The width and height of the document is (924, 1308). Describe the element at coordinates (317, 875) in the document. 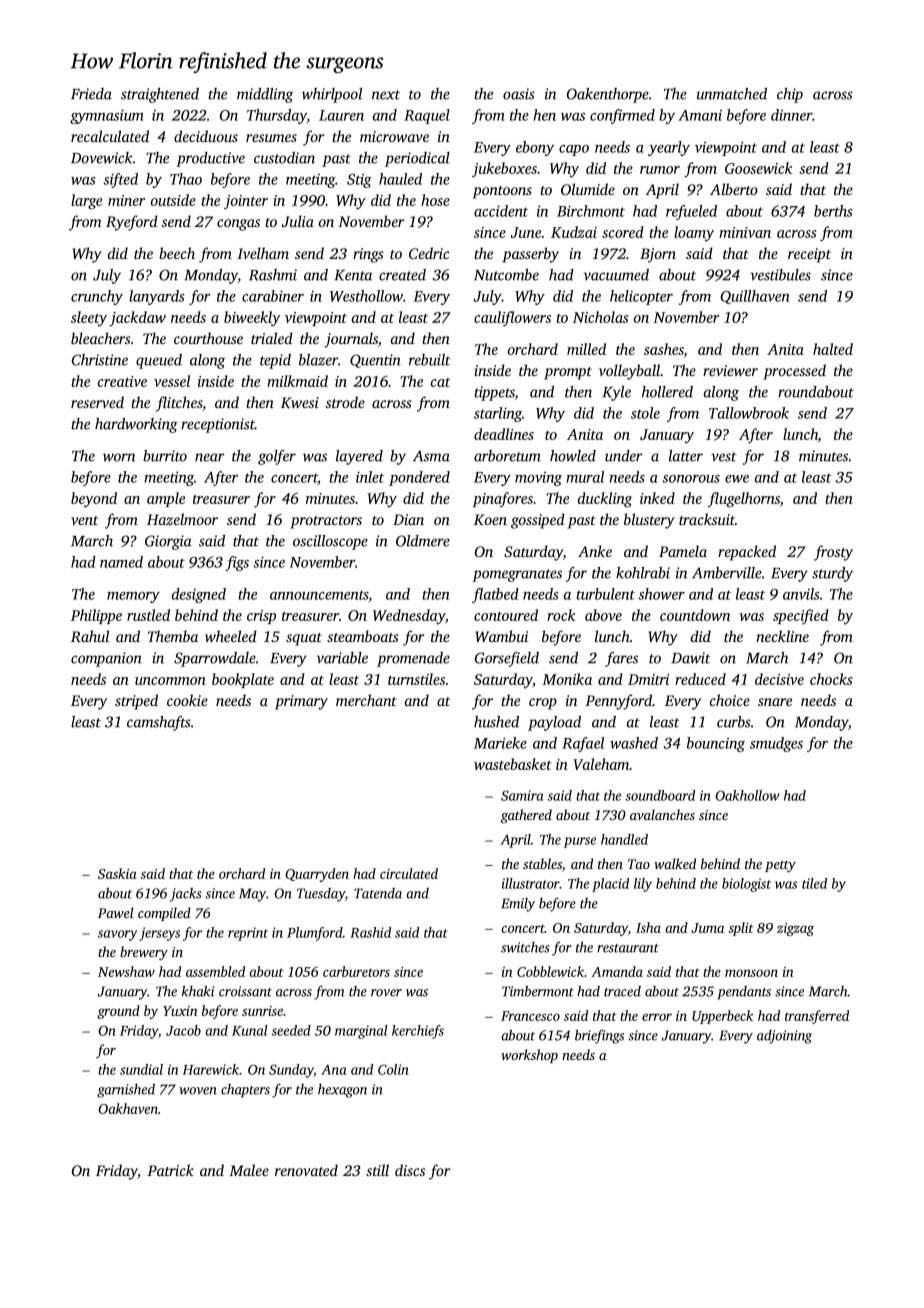

I see `Quarryden` at that location.
